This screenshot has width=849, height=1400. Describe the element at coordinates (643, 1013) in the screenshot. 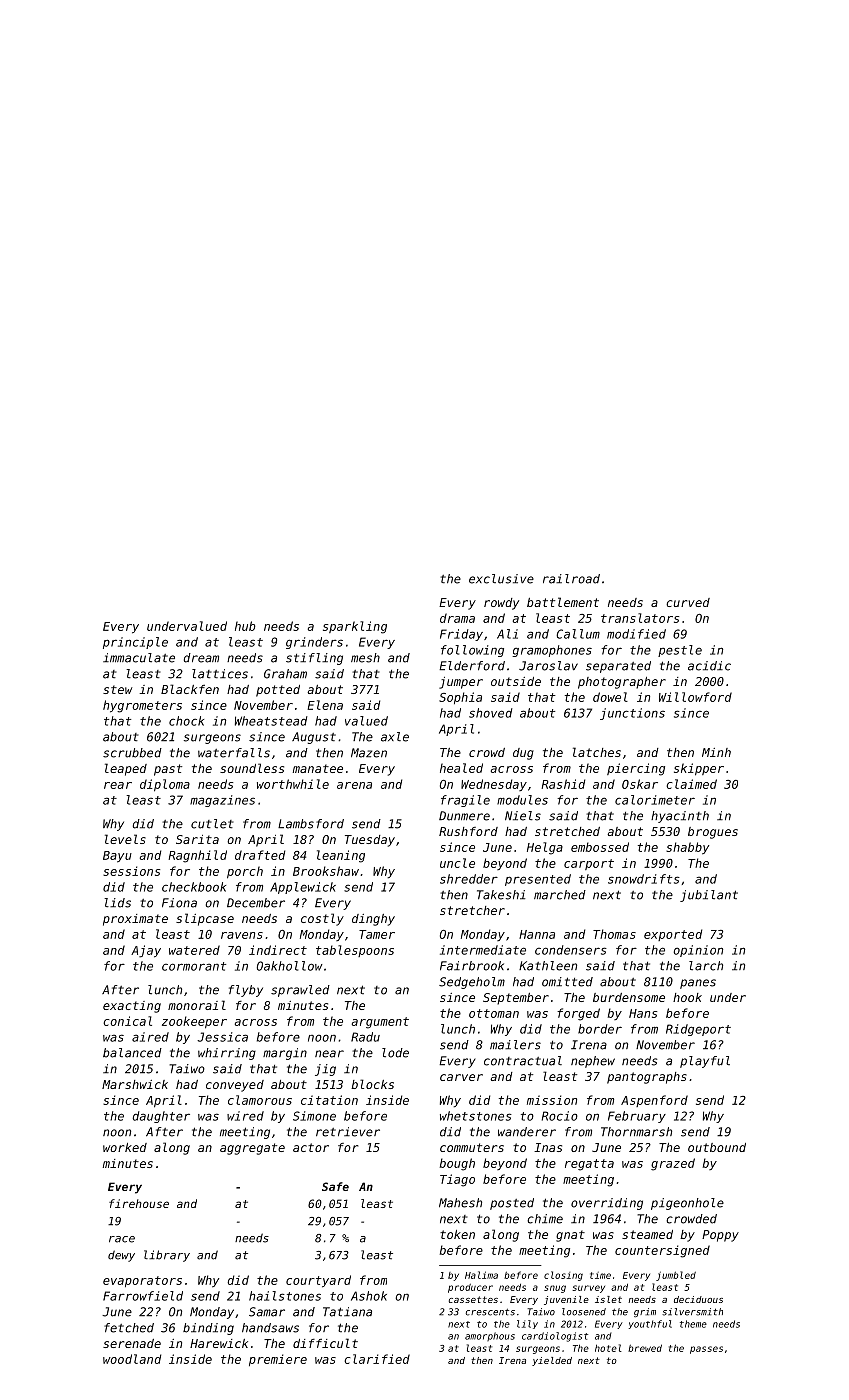

I see `Hans` at that location.
